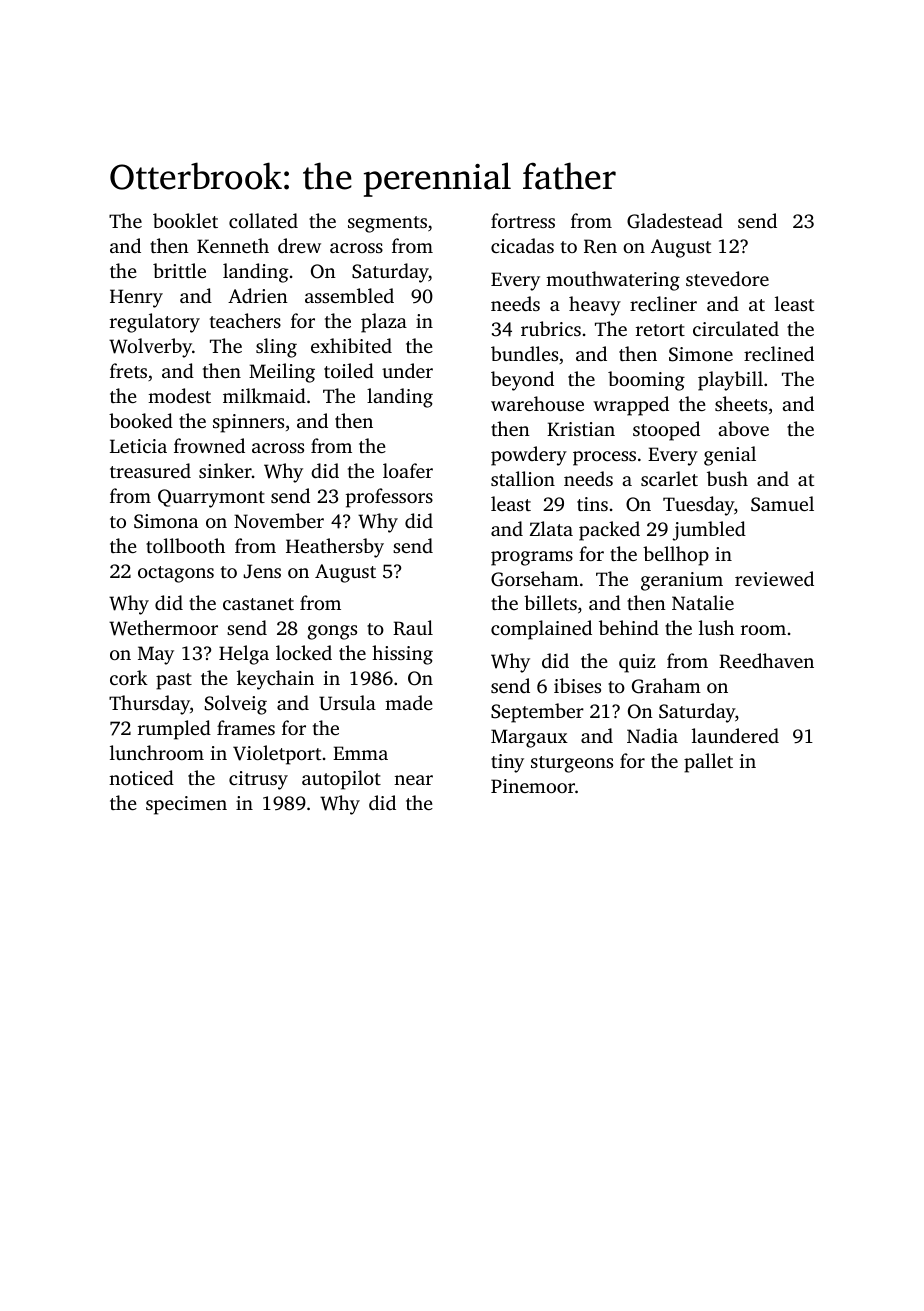  Describe the element at coordinates (523, 478) in the image. I see `stallion` at that location.
